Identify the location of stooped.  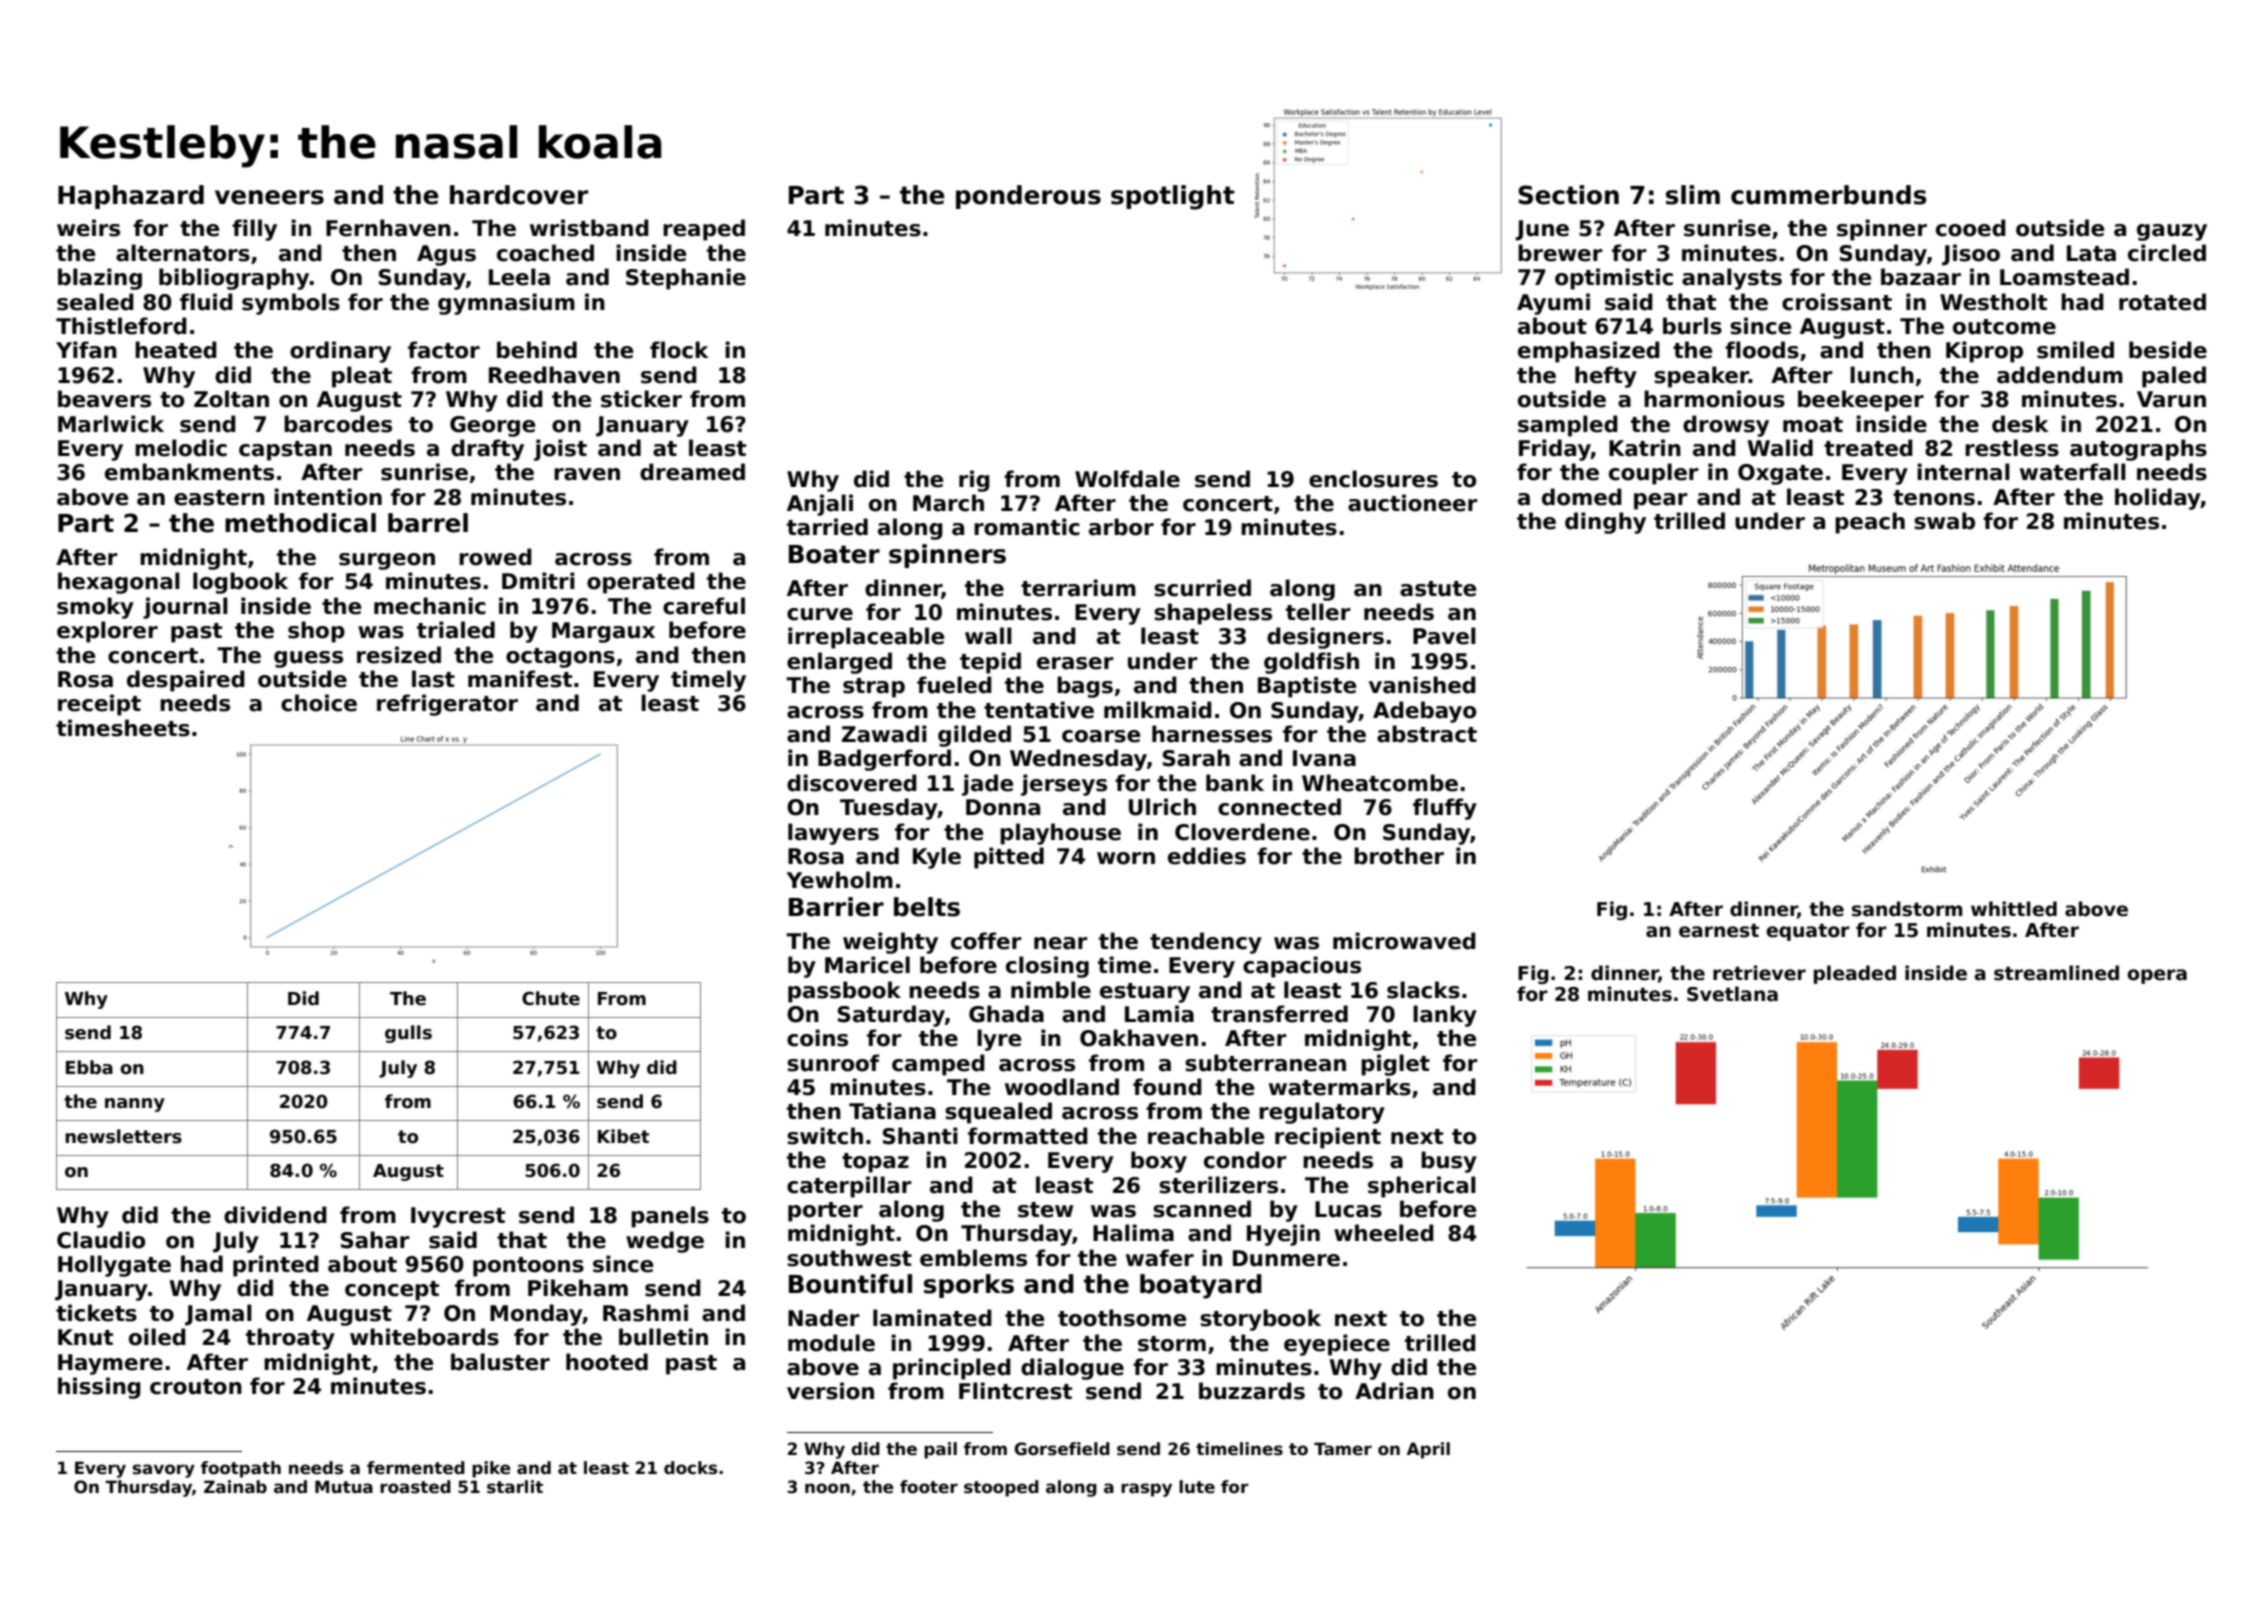
(1001, 1488).
